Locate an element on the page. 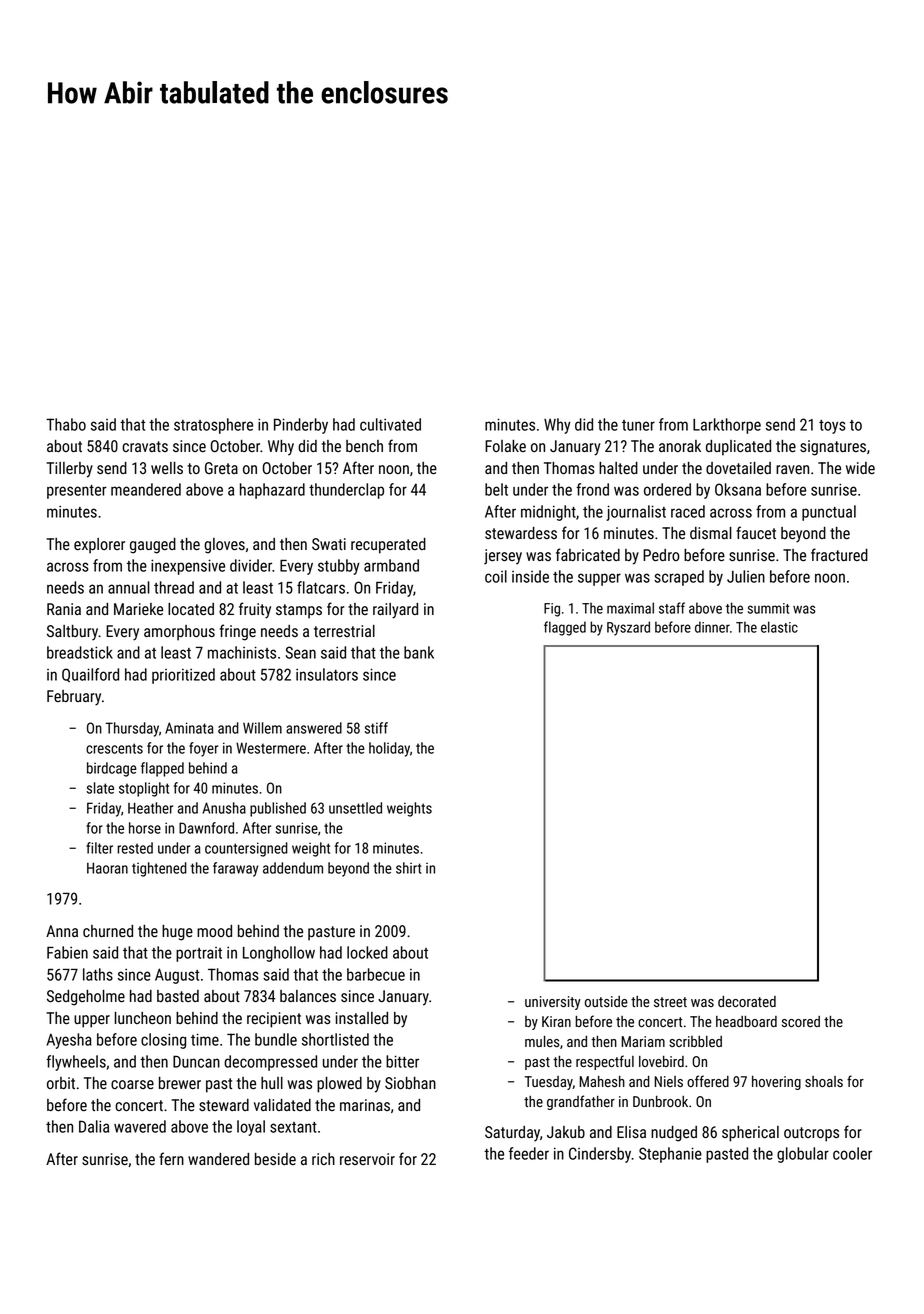  reservoir is located at coordinates (367, 1159).
